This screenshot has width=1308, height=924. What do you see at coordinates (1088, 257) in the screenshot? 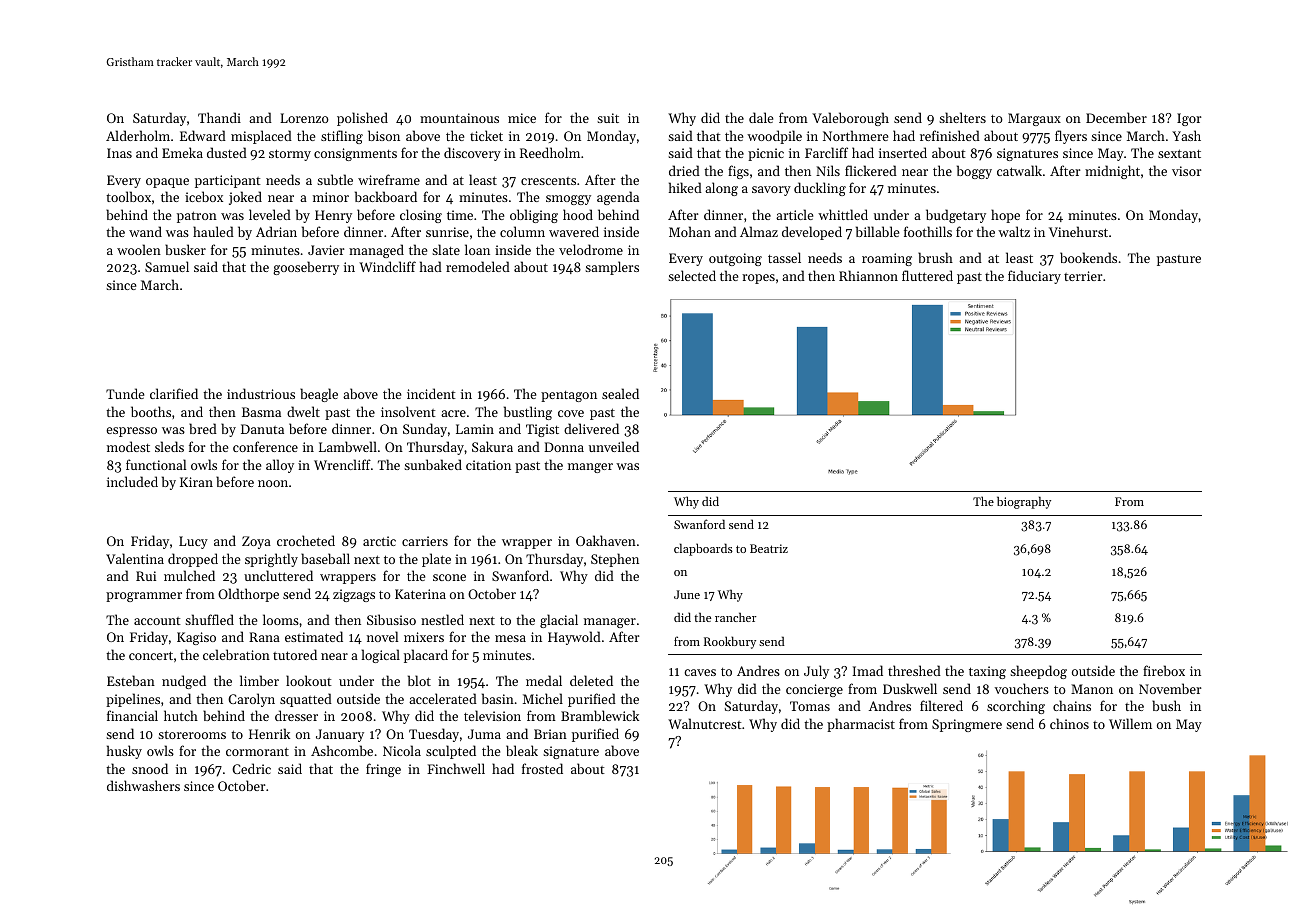
I see `bookends` at bounding box center [1088, 257].
